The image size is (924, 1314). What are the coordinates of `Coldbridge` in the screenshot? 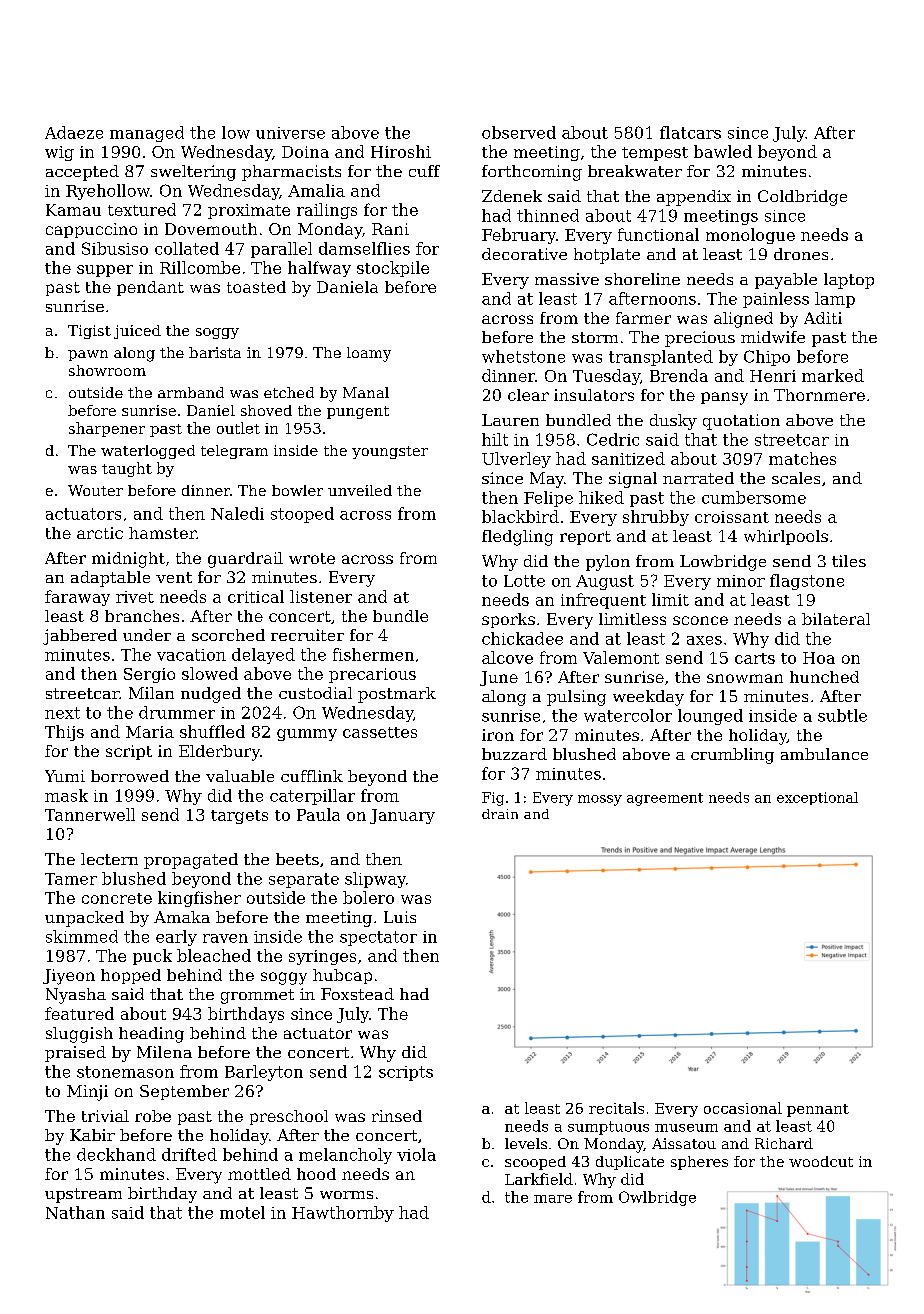 It's located at (802, 198).
